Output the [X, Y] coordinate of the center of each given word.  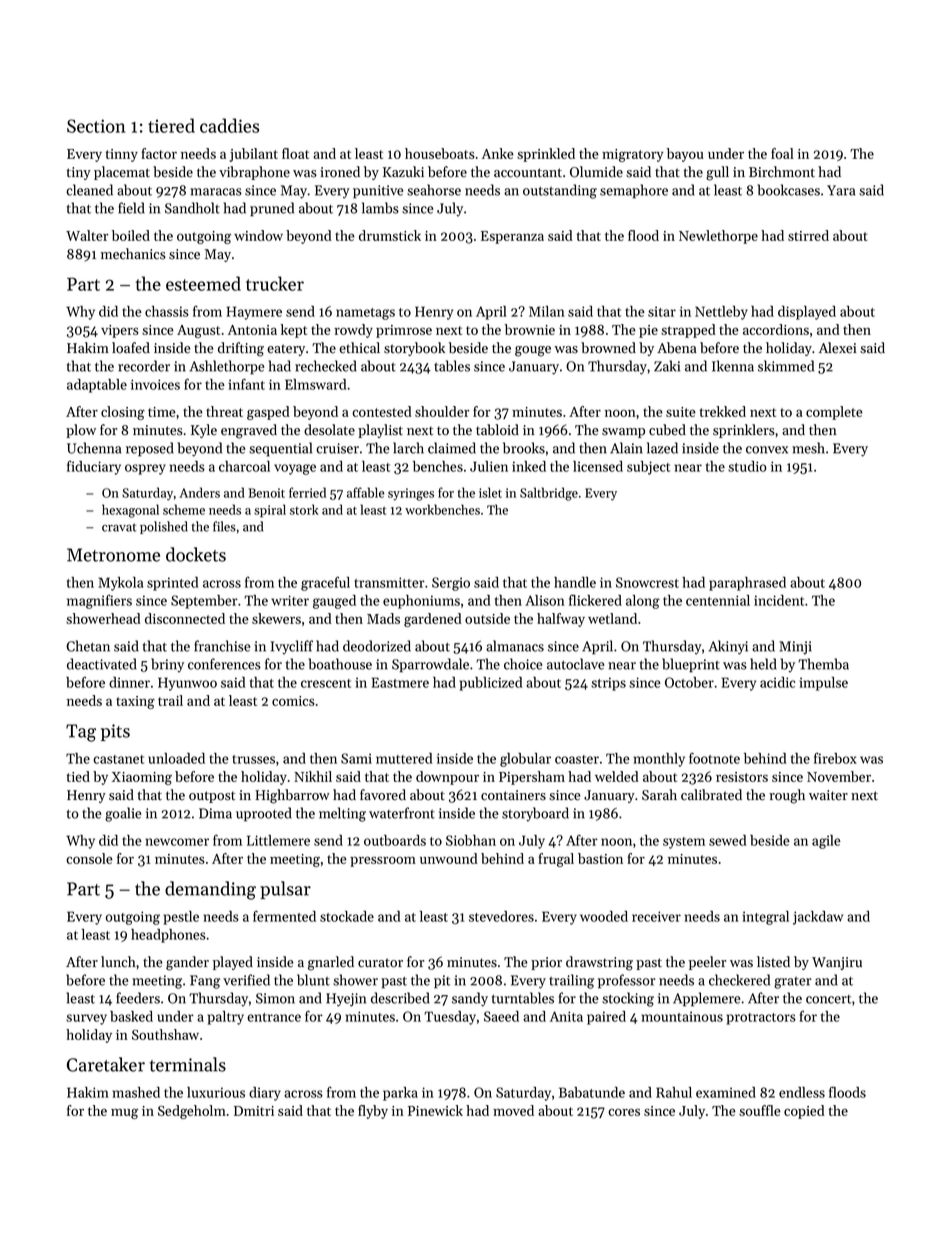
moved [513, 1110]
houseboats [440, 153]
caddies [229, 125]
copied [804, 1112]
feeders [138, 998]
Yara [841, 190]
